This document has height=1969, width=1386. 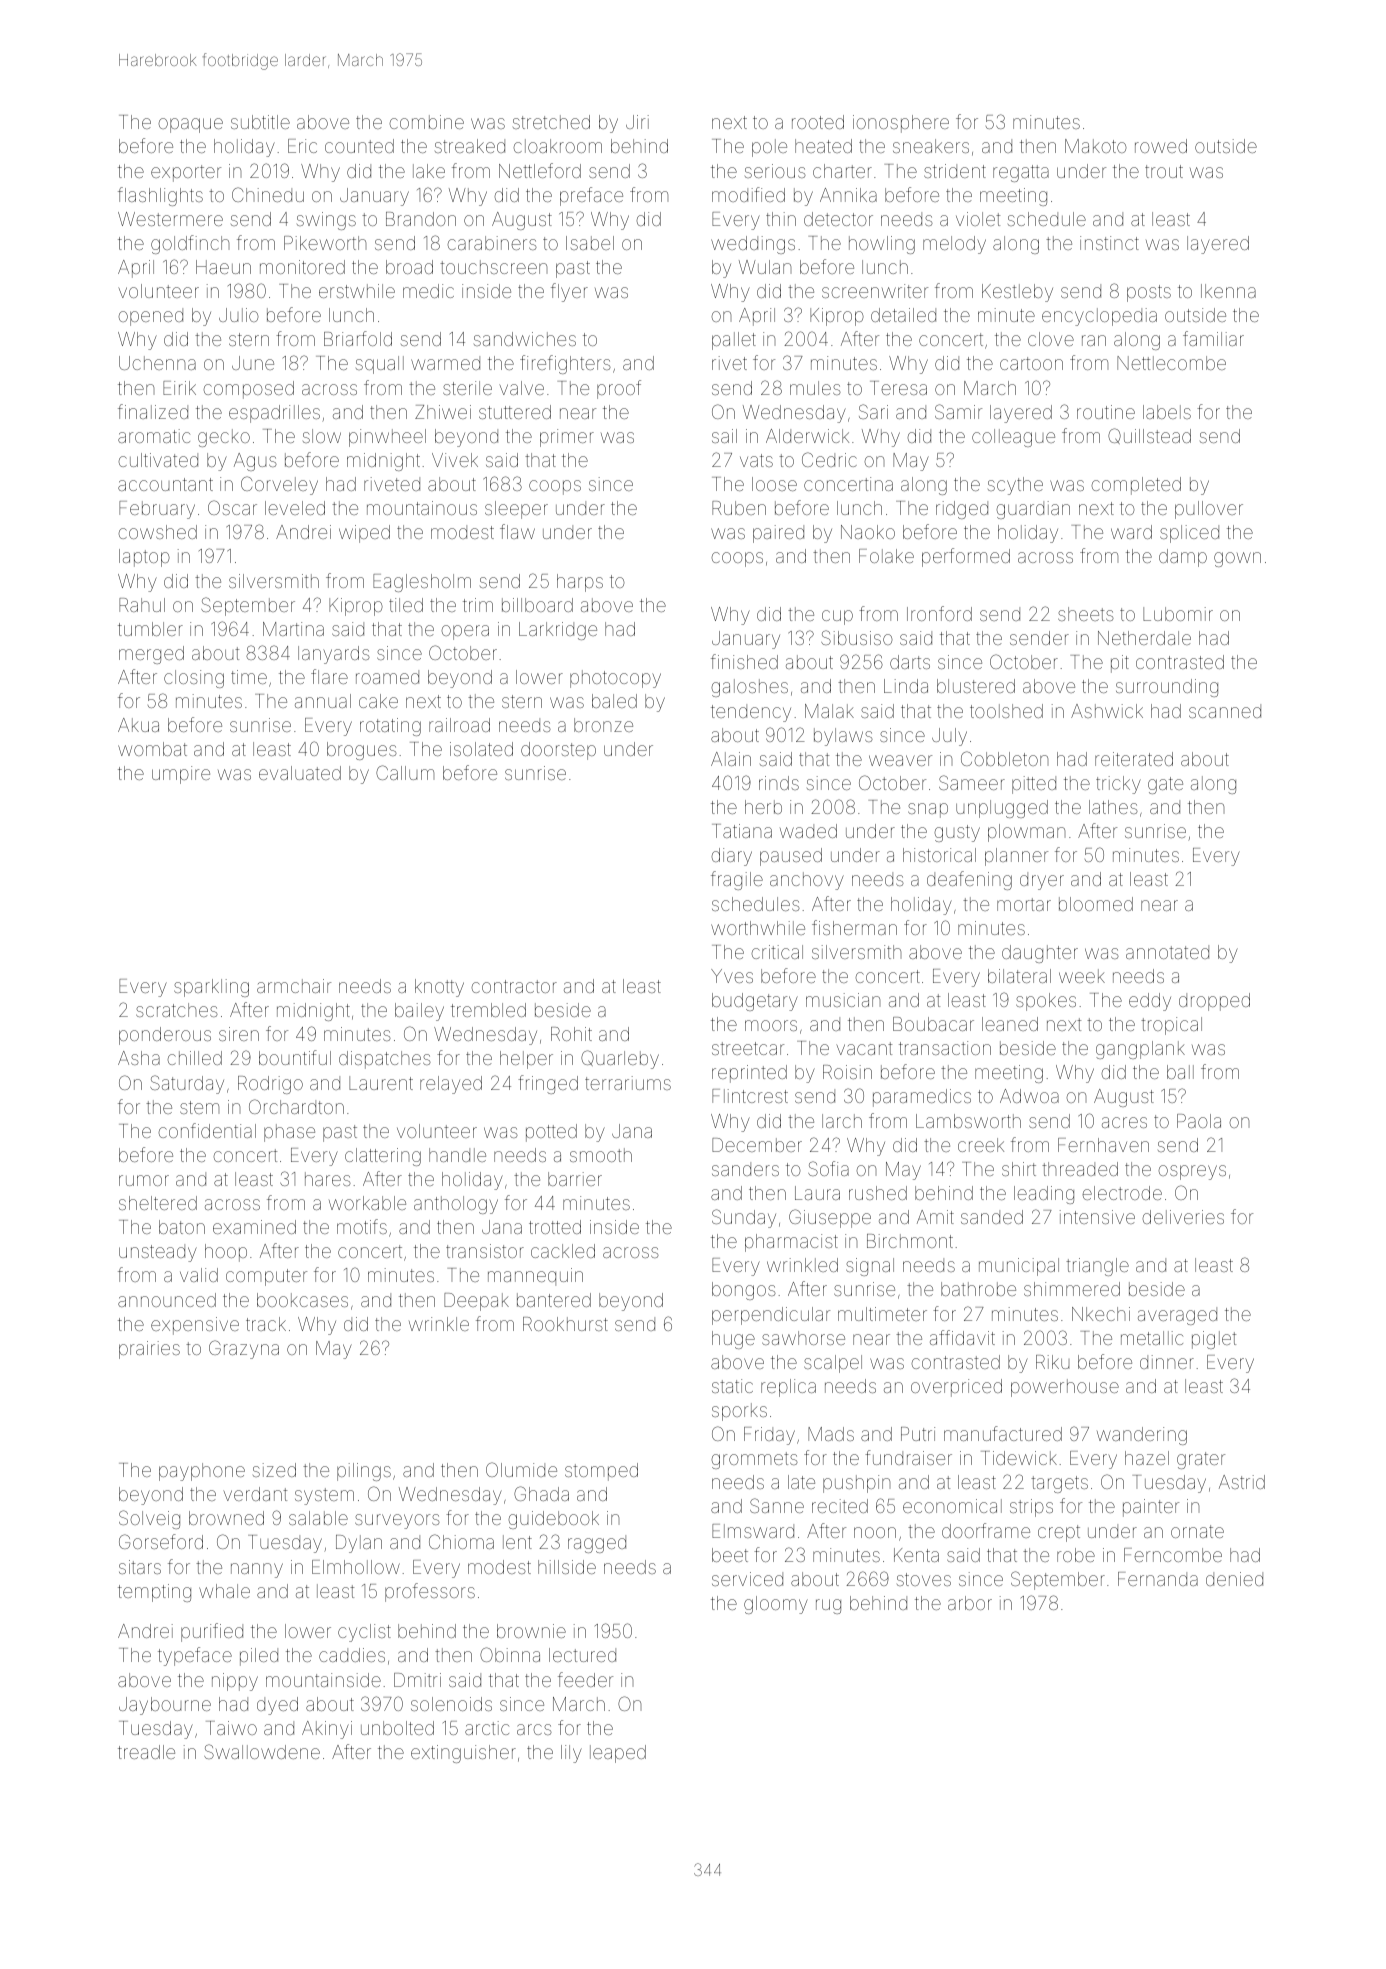 I want to click on Rookhurst, so click(x=565, y=1324).
